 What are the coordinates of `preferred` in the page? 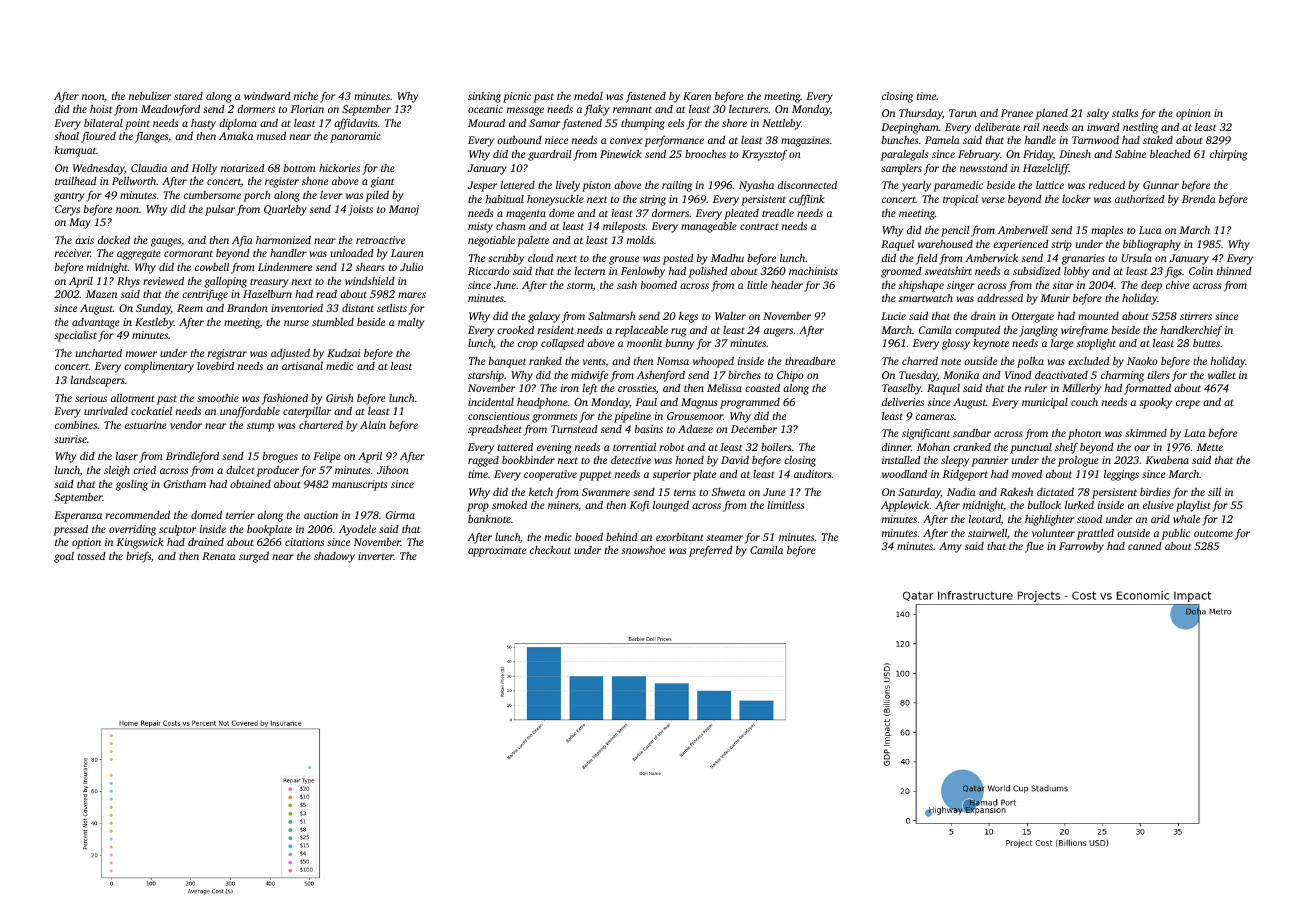 It's located at (711, 551).
